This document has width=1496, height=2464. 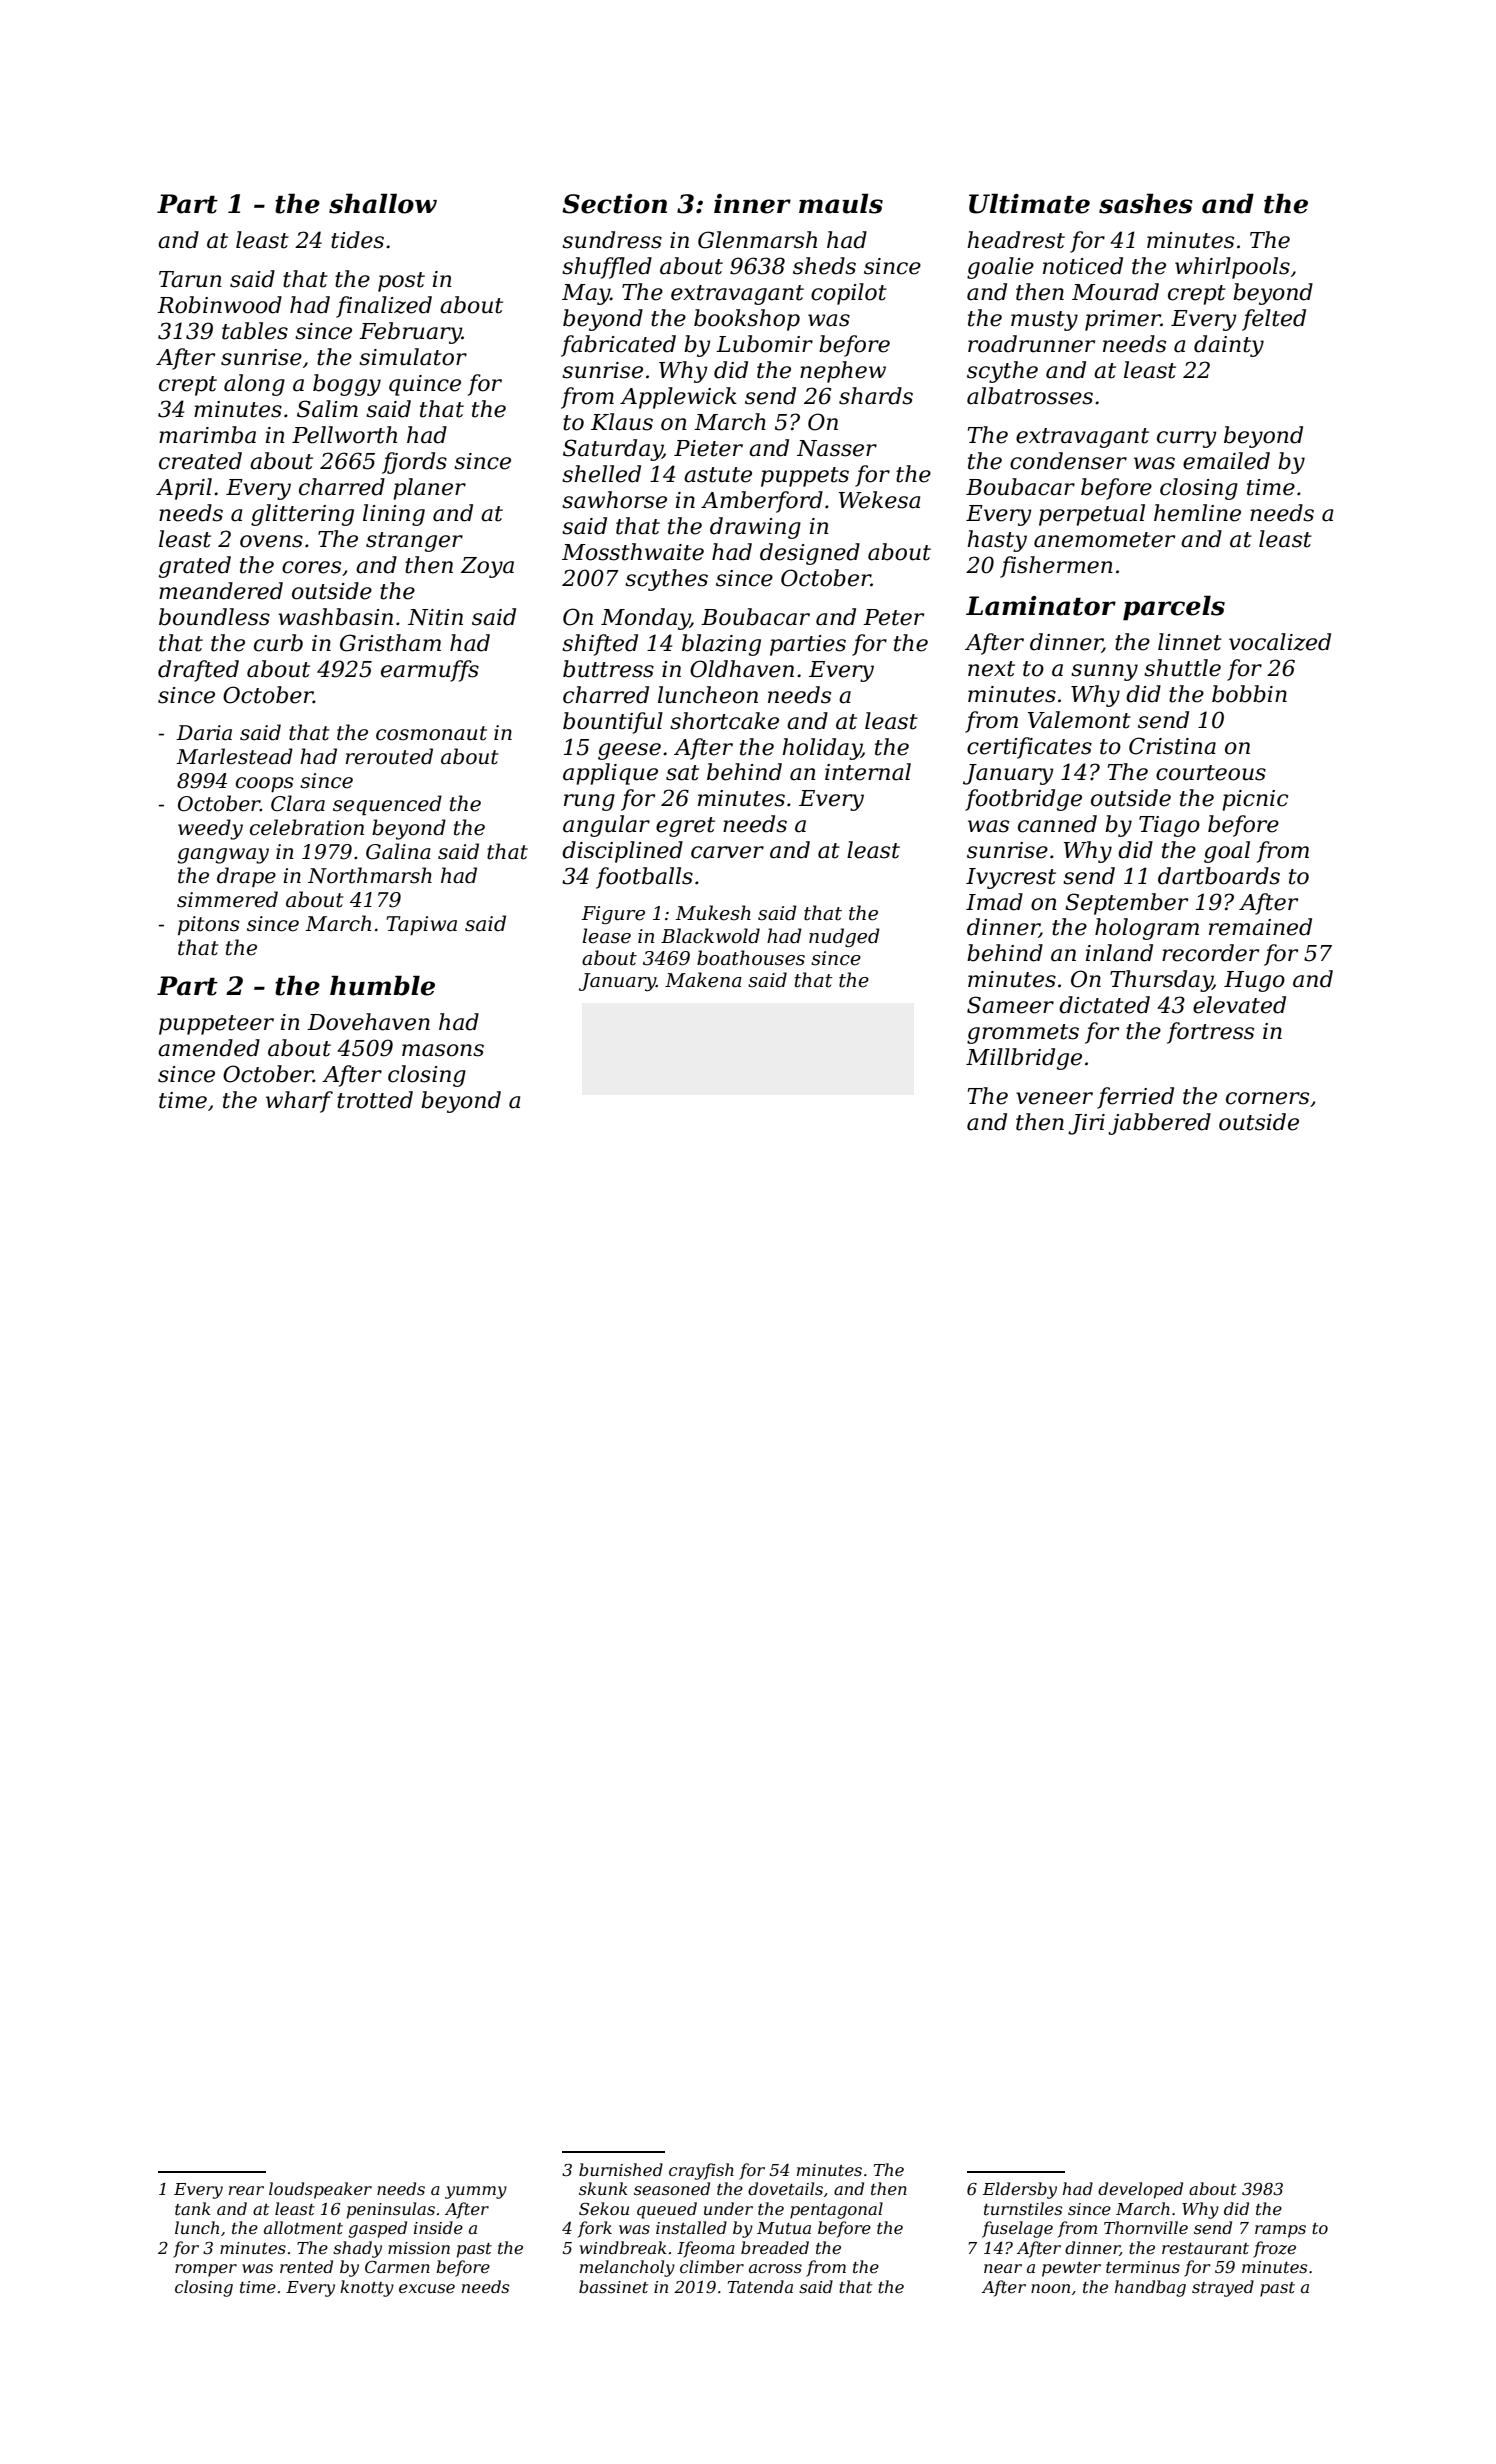 I want to click on Tarun, so click(x=190, y=279).
